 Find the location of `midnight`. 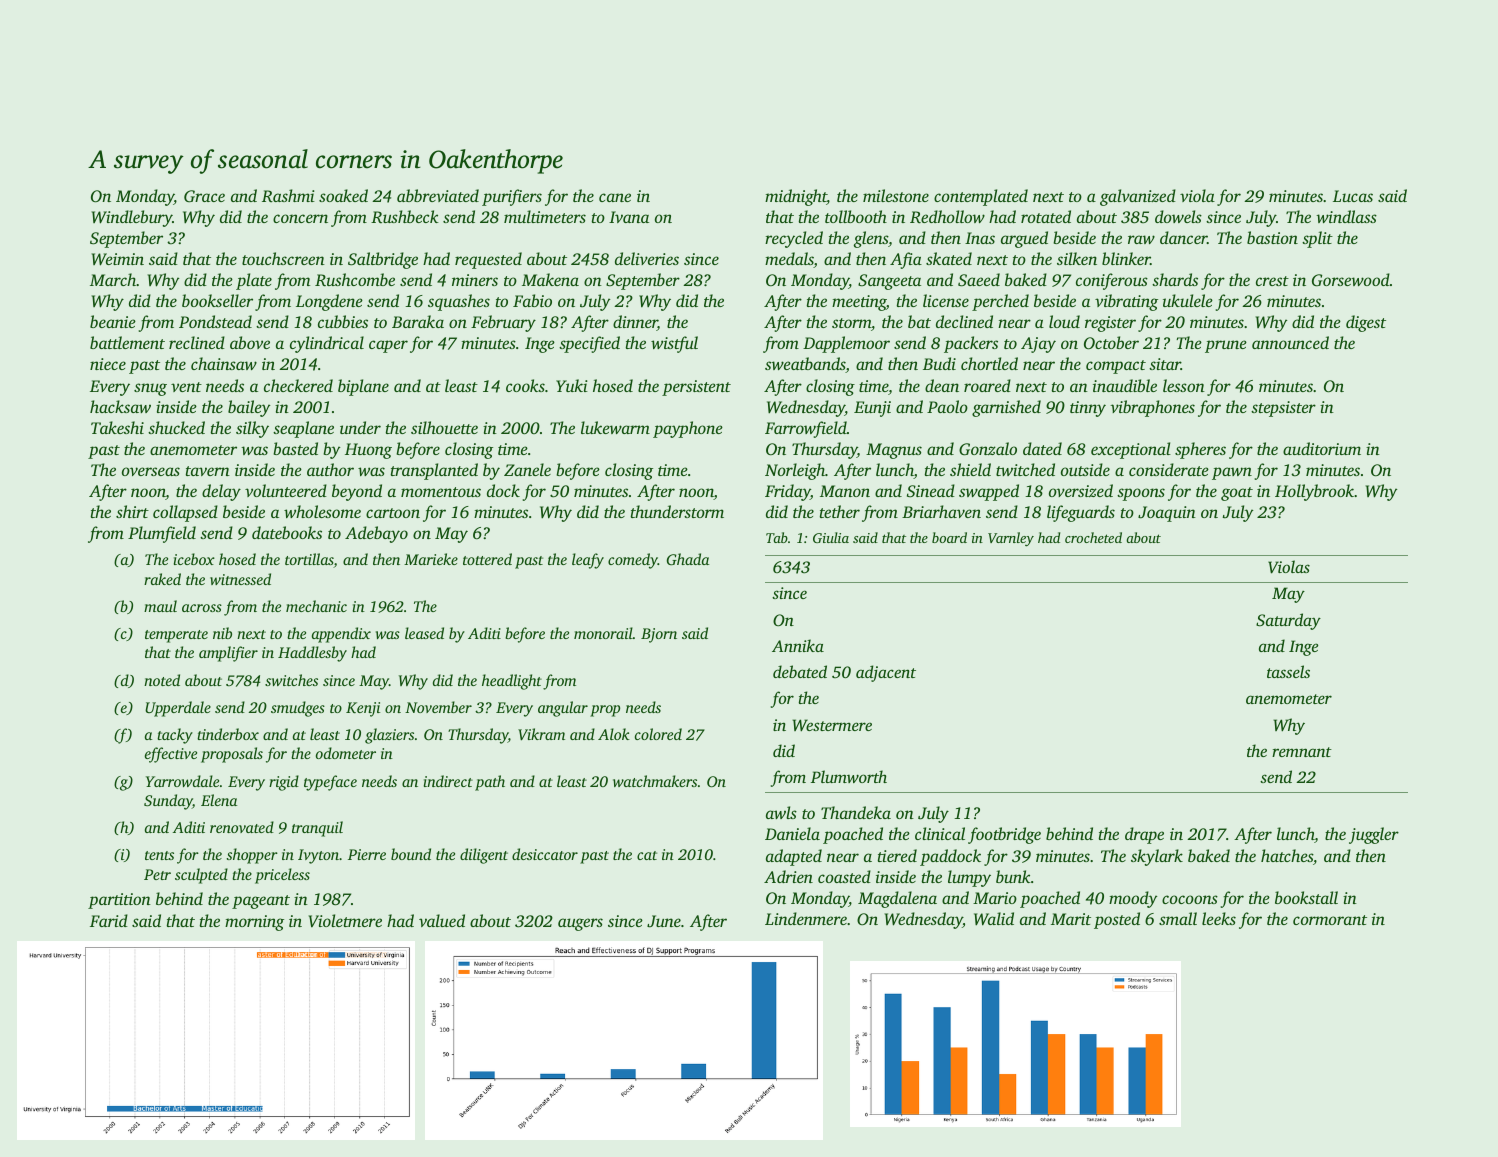

midnight is located at coordinates (796, 197).
